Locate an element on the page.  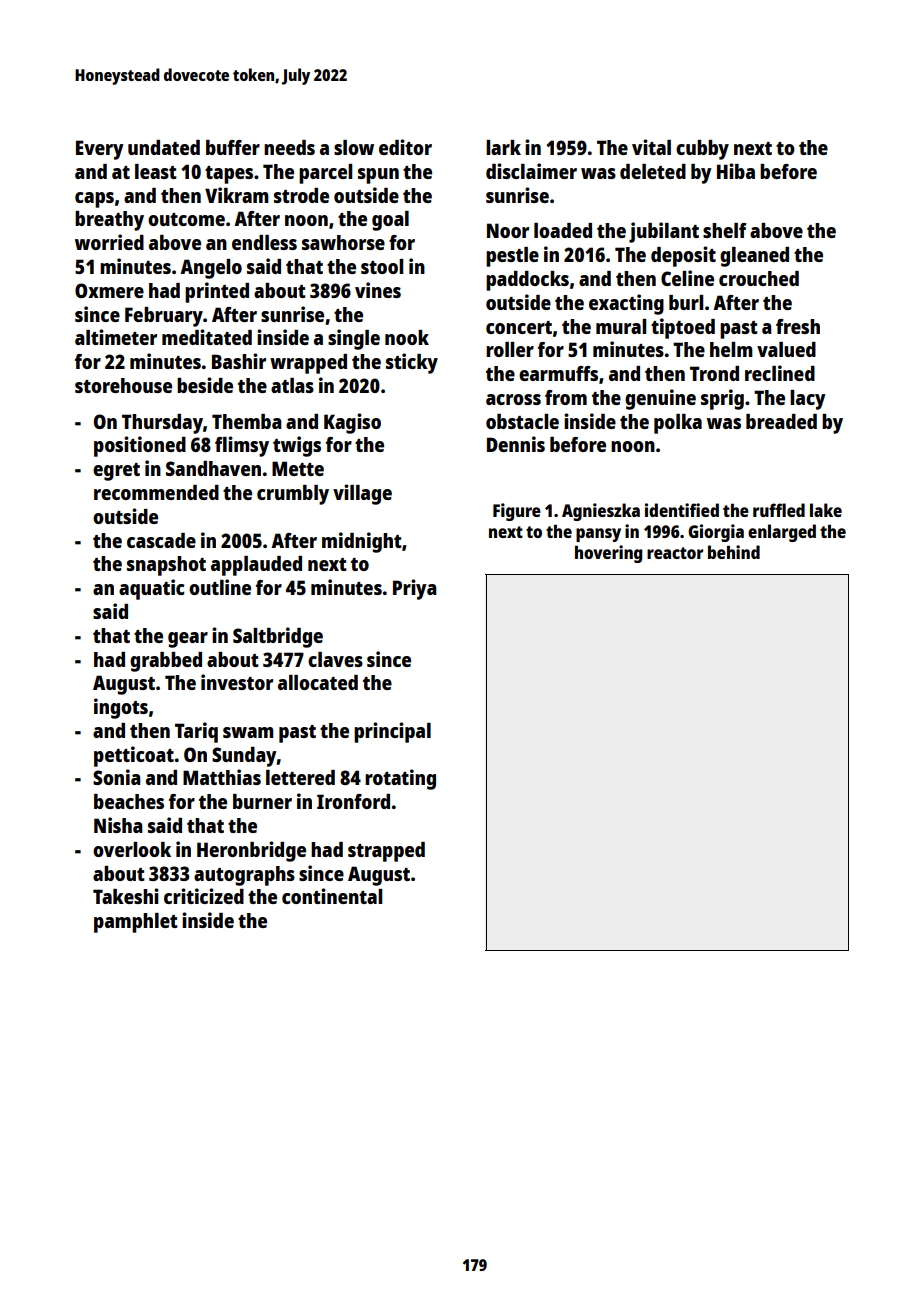
worried is located at coordinates (109, 242).
